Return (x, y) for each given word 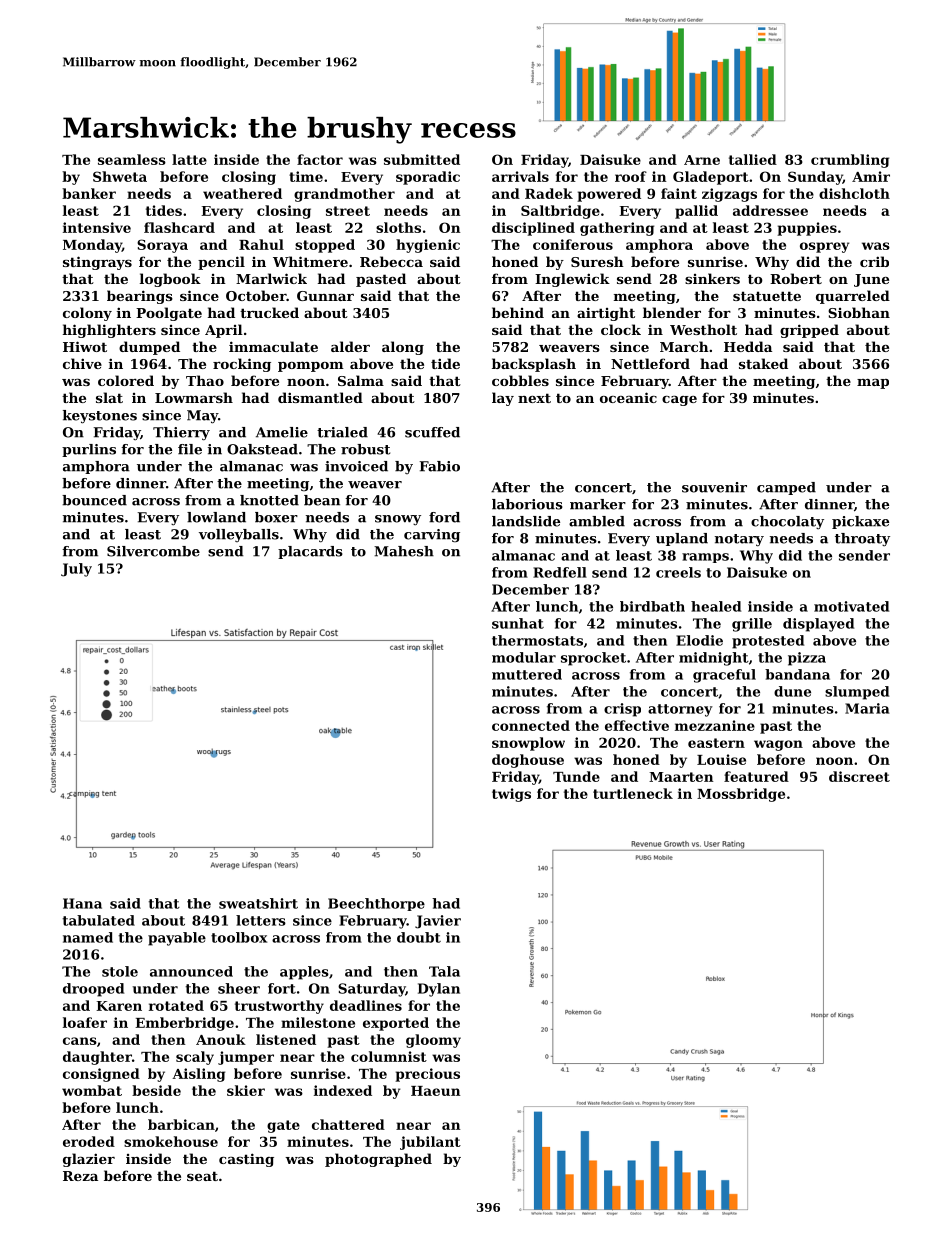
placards (310, 552)
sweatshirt (258, 903)
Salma (361, 380)
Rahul (261, 244)
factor (320, 159)
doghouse (528, 761)
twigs (511, 795)
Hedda (748, 346)
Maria (867, 708)
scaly (195, 1058)
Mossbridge (741, 795)
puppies (807, 229)
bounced (94, 500)
